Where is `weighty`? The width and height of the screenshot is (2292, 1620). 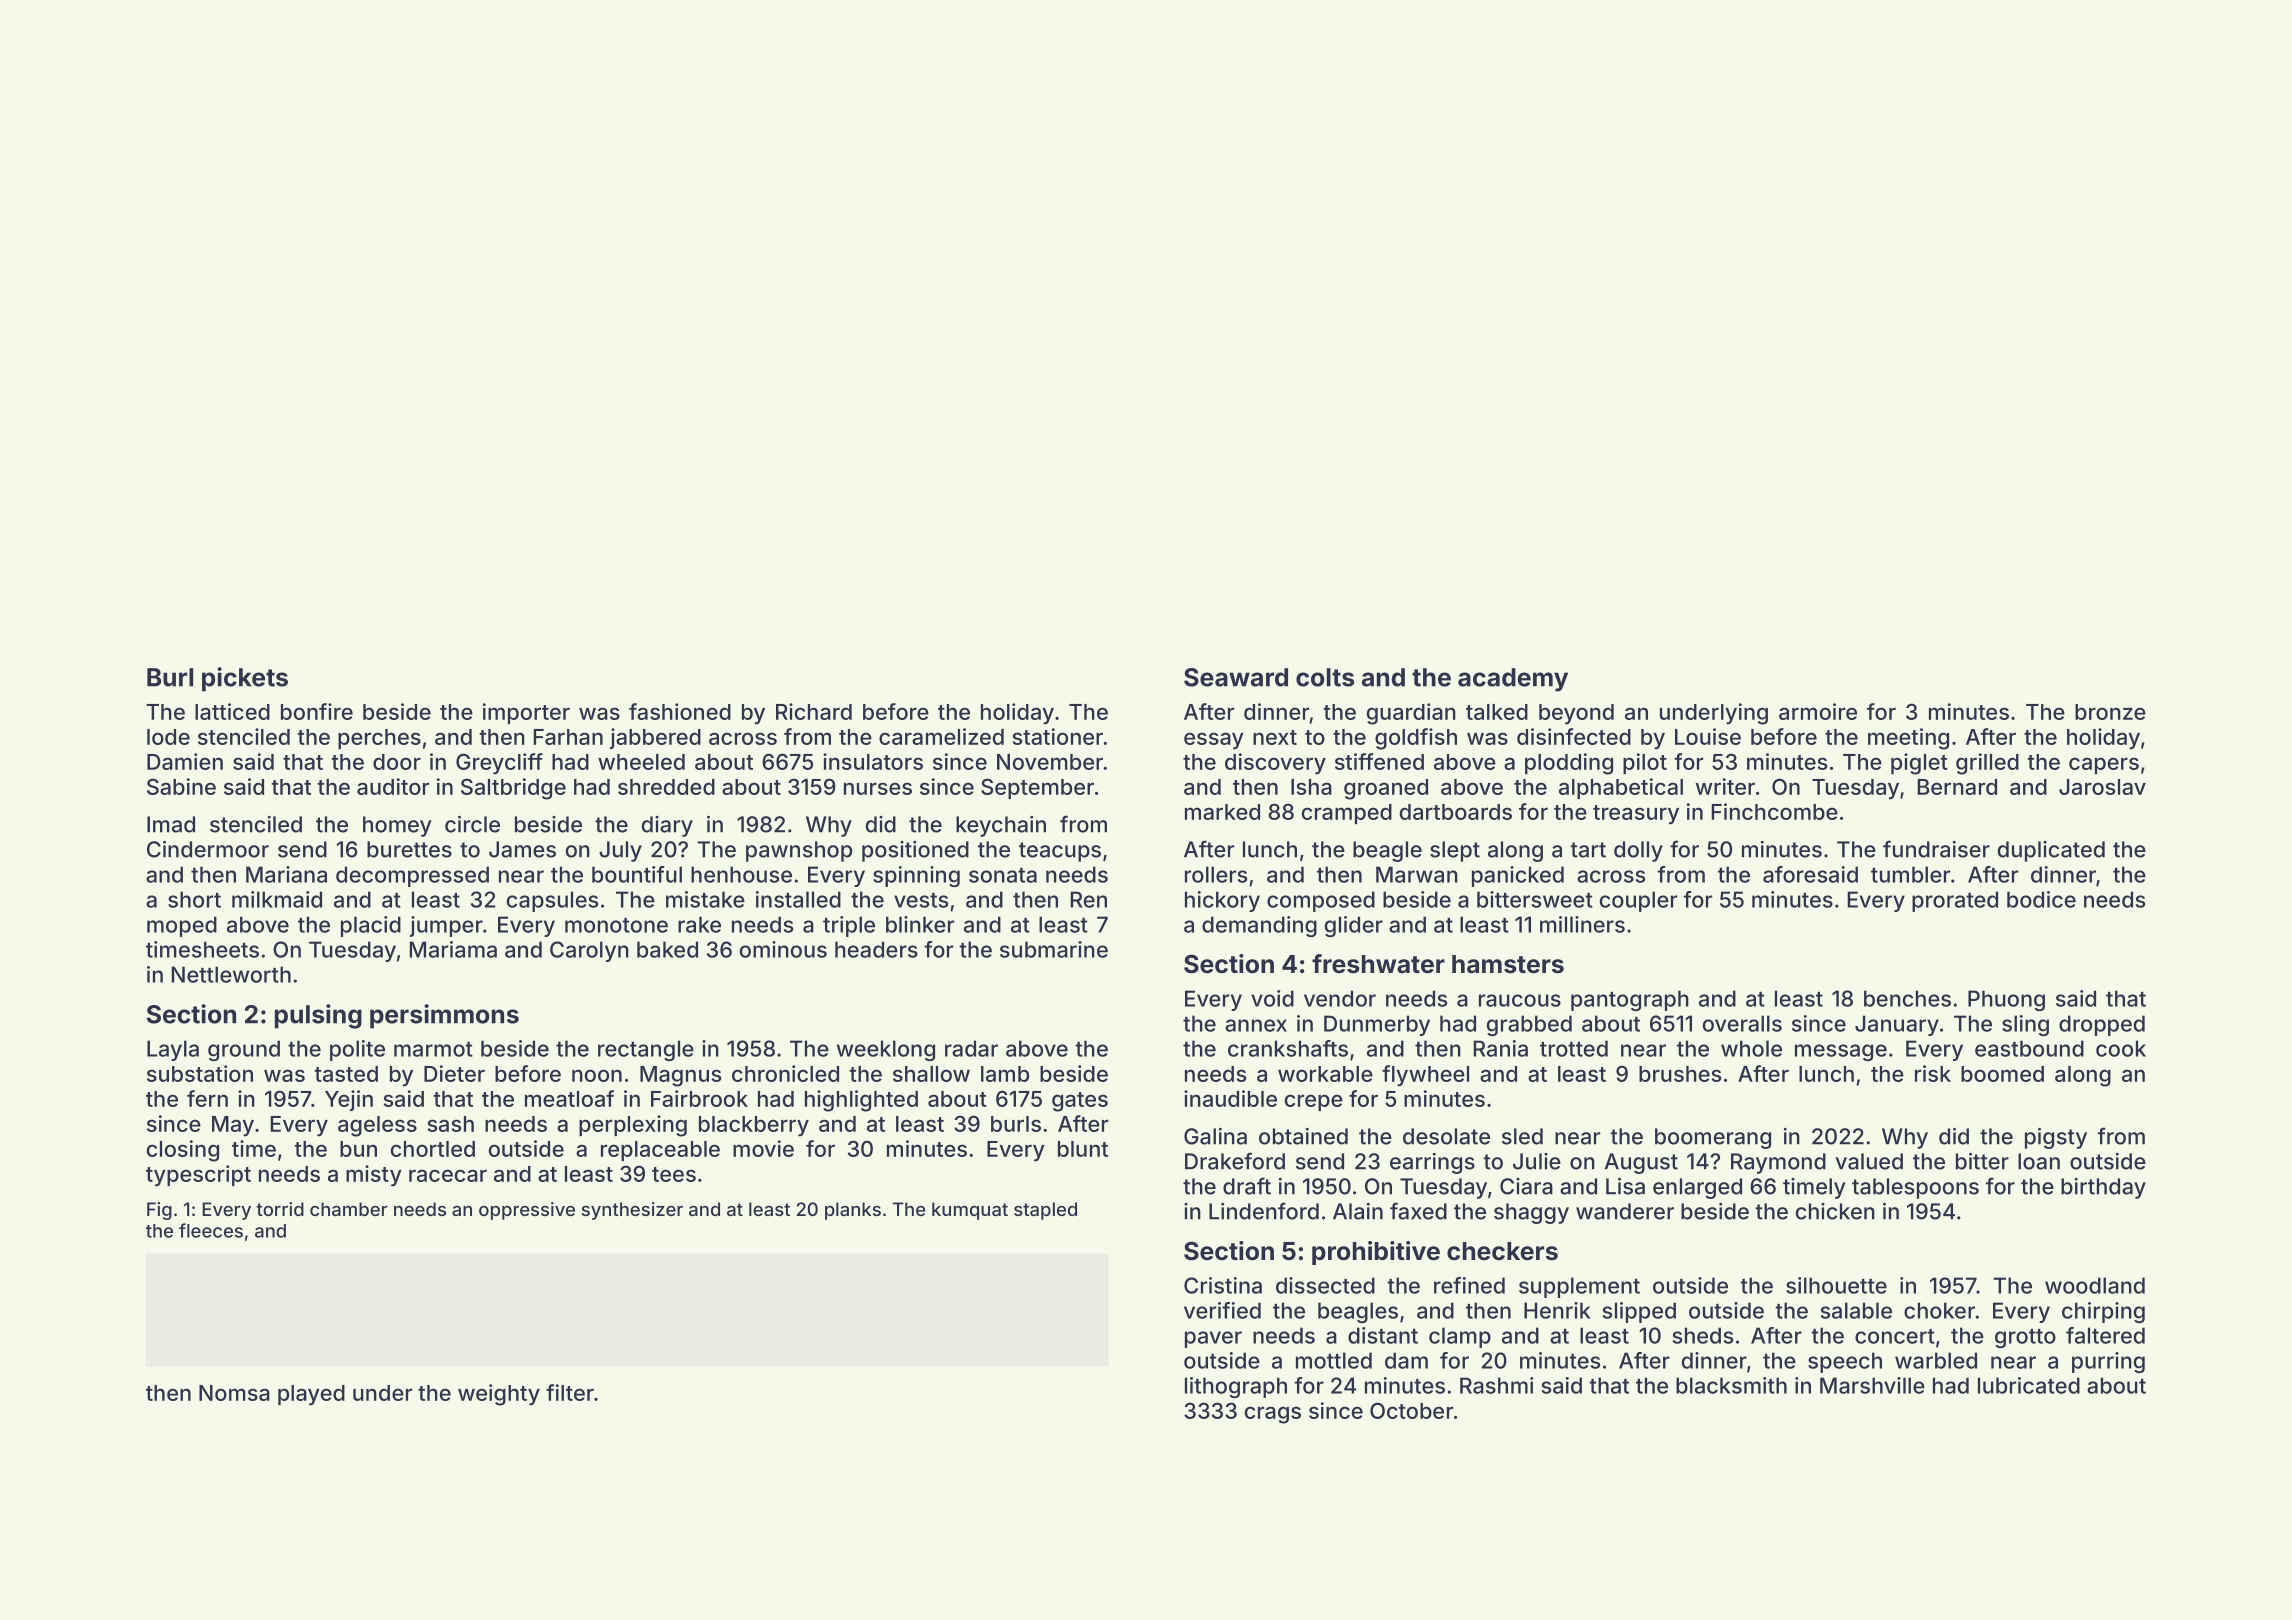
weighty is located at coordinates (499, 1395).
